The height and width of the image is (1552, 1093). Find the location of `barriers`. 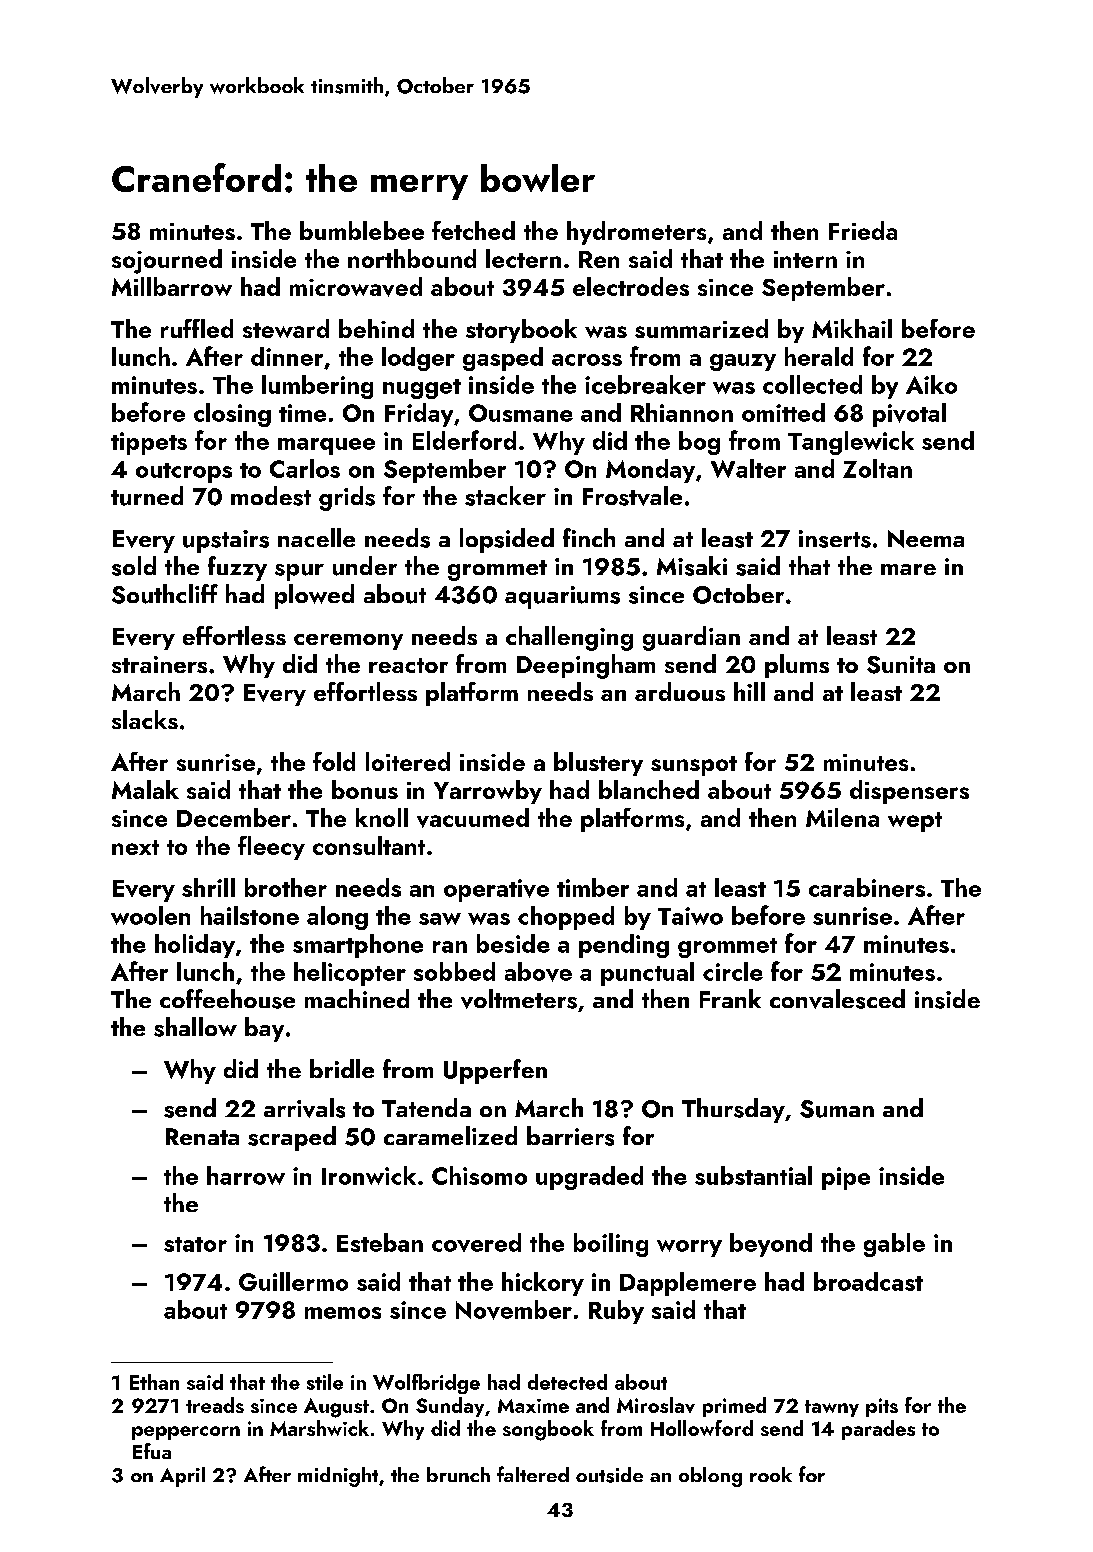

barriers is located at coordinates (570, 1136).
